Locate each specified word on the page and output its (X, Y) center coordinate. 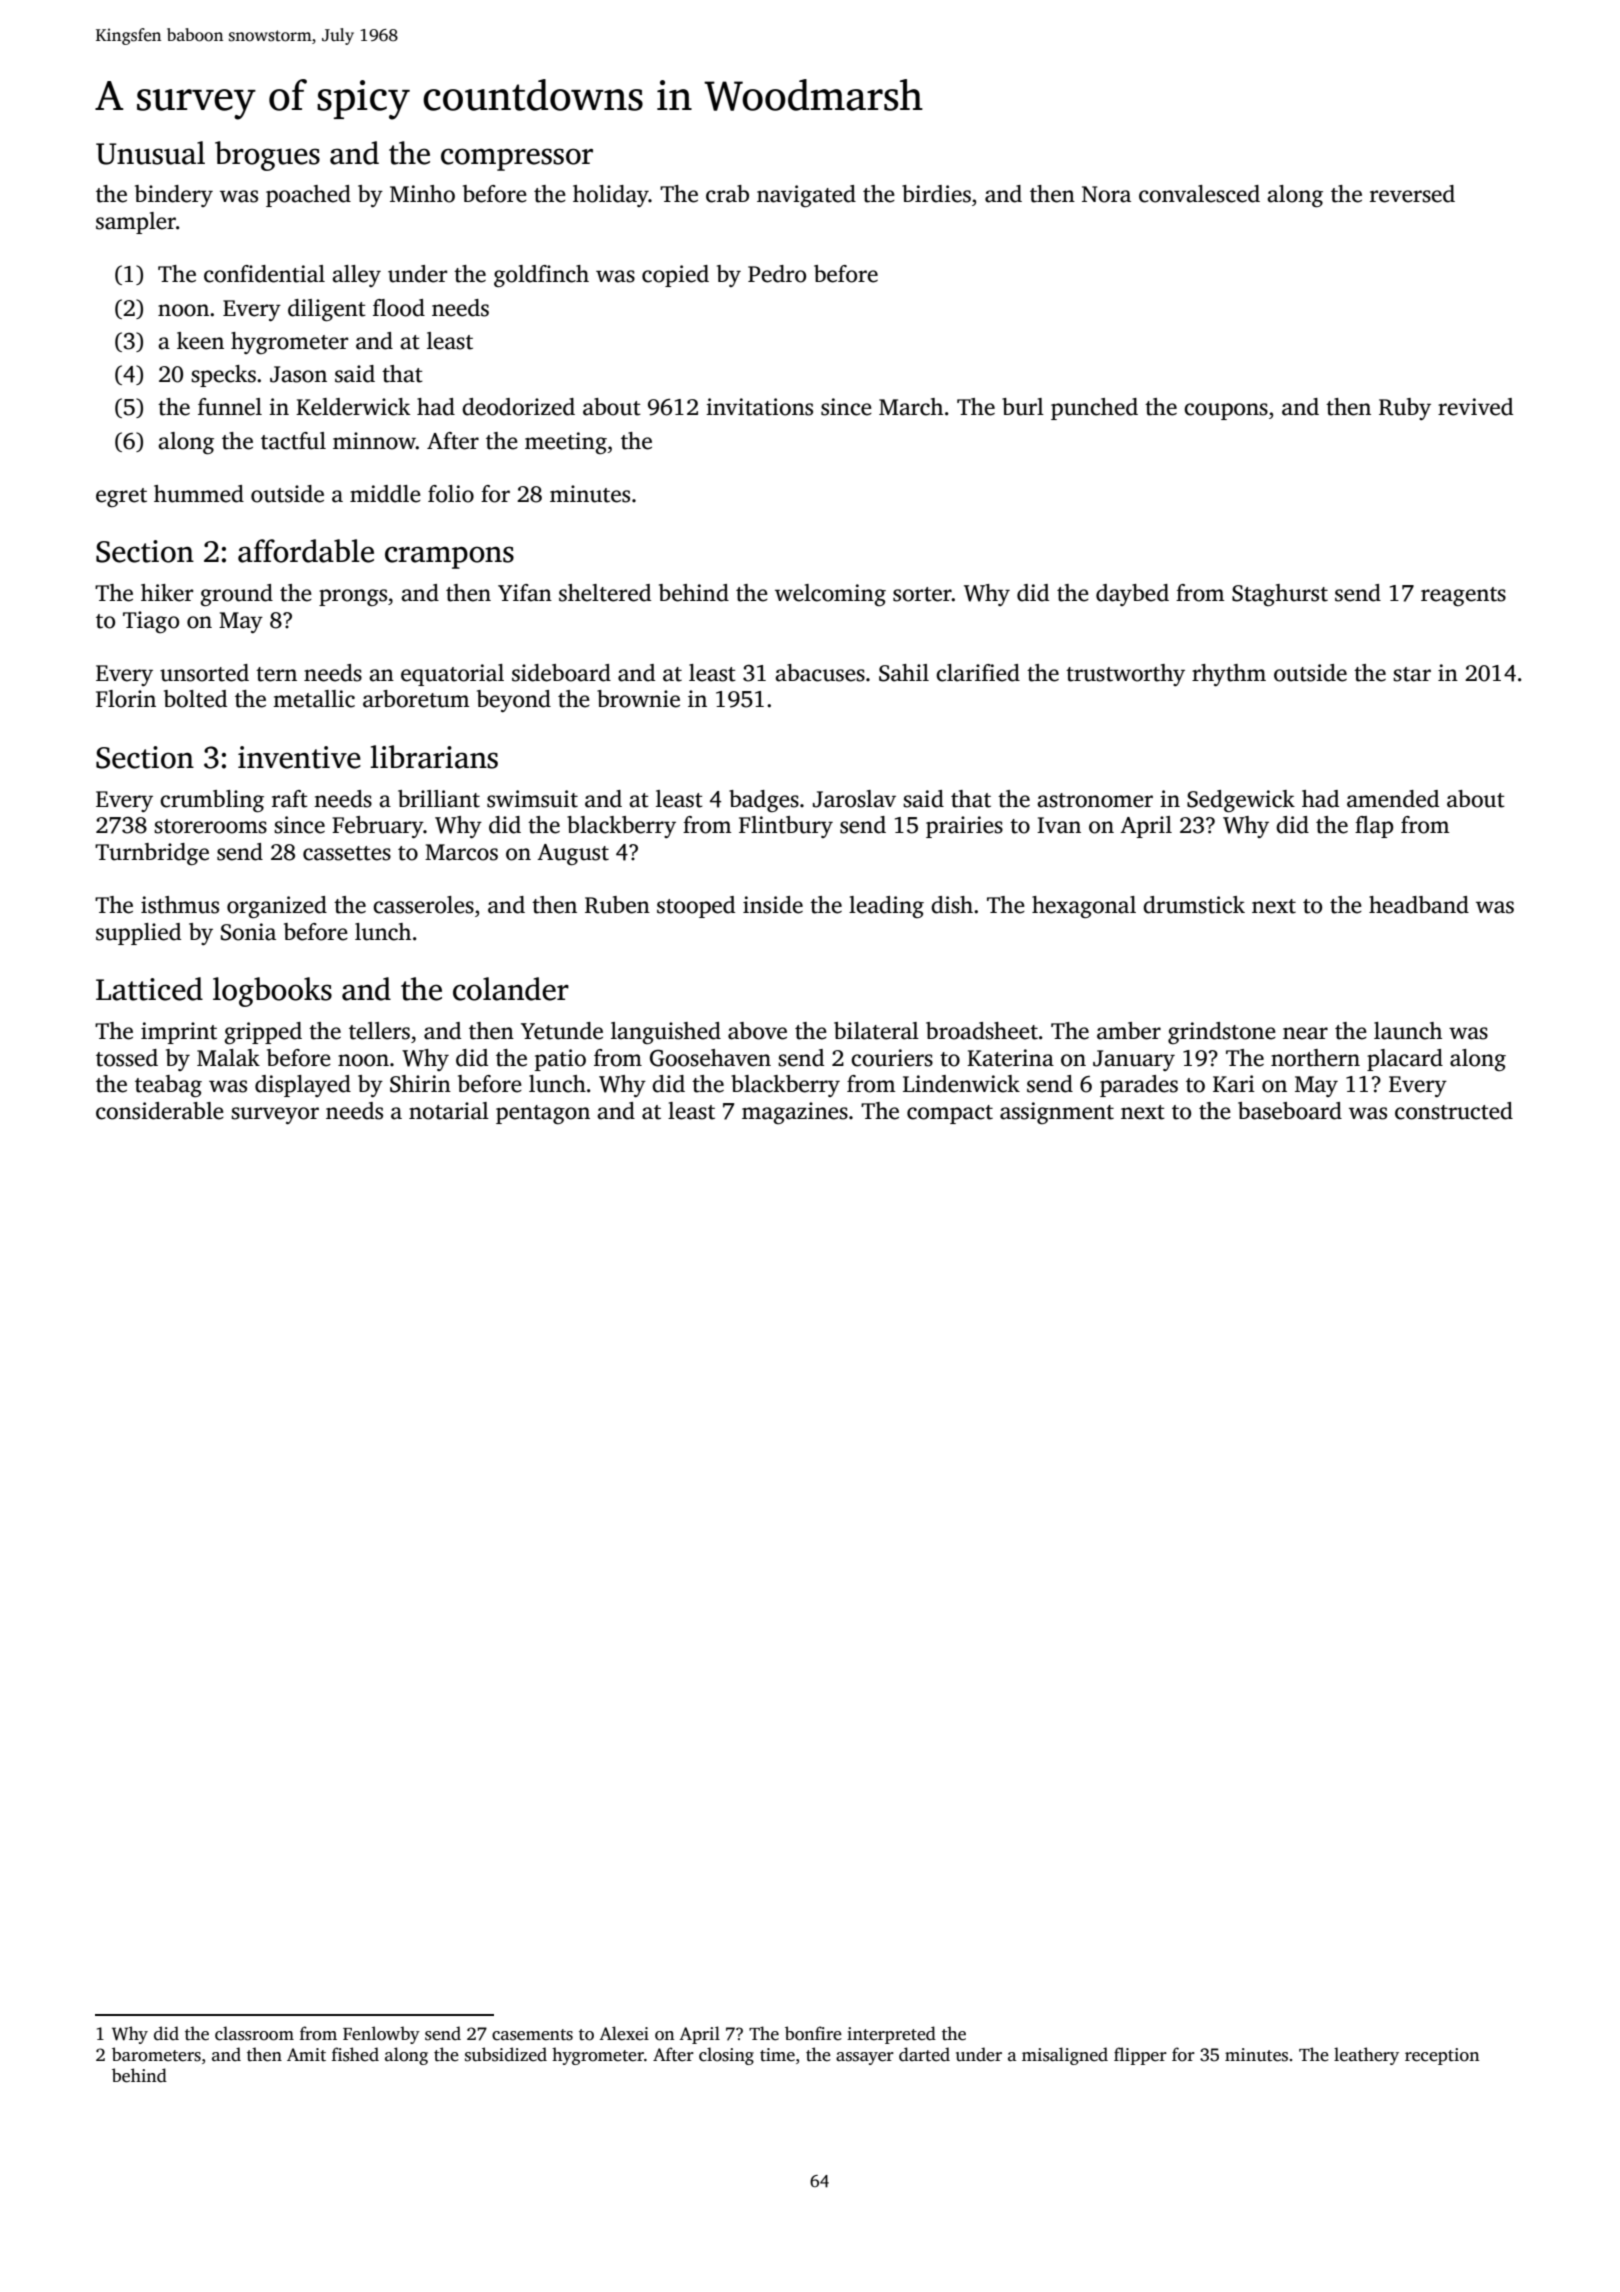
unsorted (204, 673)
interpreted (891, 2035)
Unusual (150, 153)
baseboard (1290, 1111)
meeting (566, 443)
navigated (806, 196)
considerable (160, 1111)
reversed (1412, 194)
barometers (156, 2054)
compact (950, 1114)
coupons (1226, 411)
